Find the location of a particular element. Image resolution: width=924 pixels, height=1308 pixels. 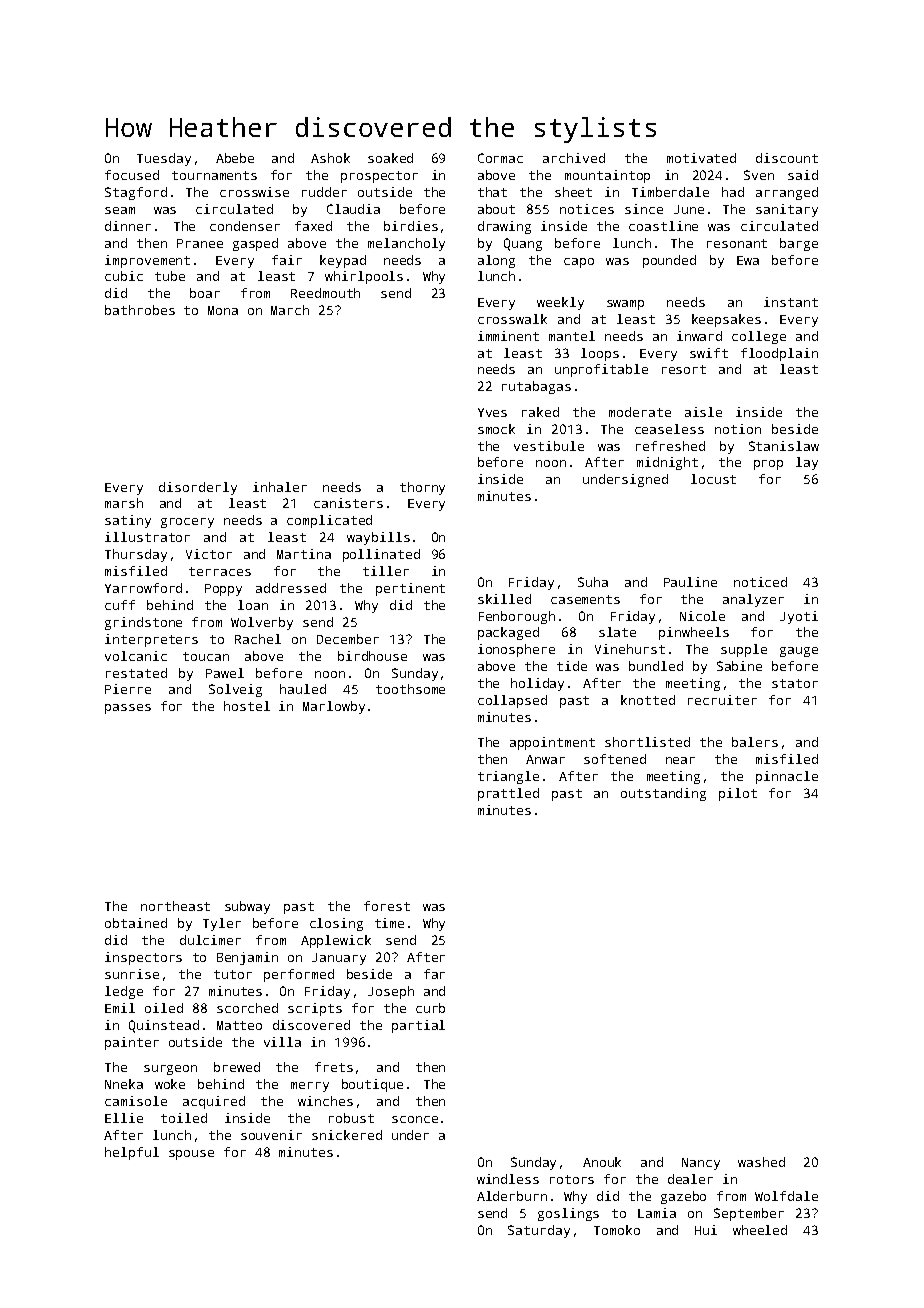

helpful is located at coordinates (132, 1153).
